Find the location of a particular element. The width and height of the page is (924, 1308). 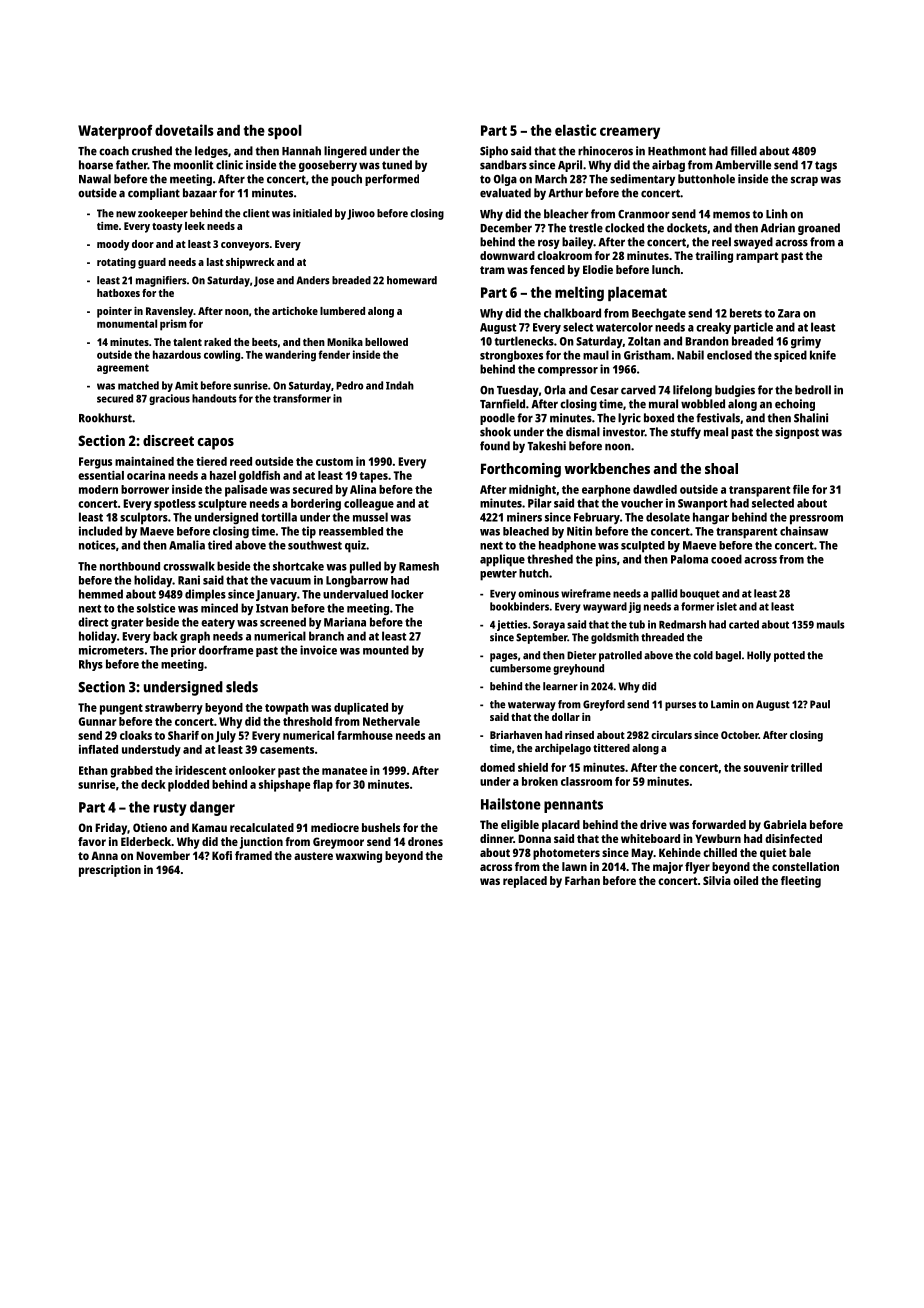

creamery is located at coordinates (630, 133).
